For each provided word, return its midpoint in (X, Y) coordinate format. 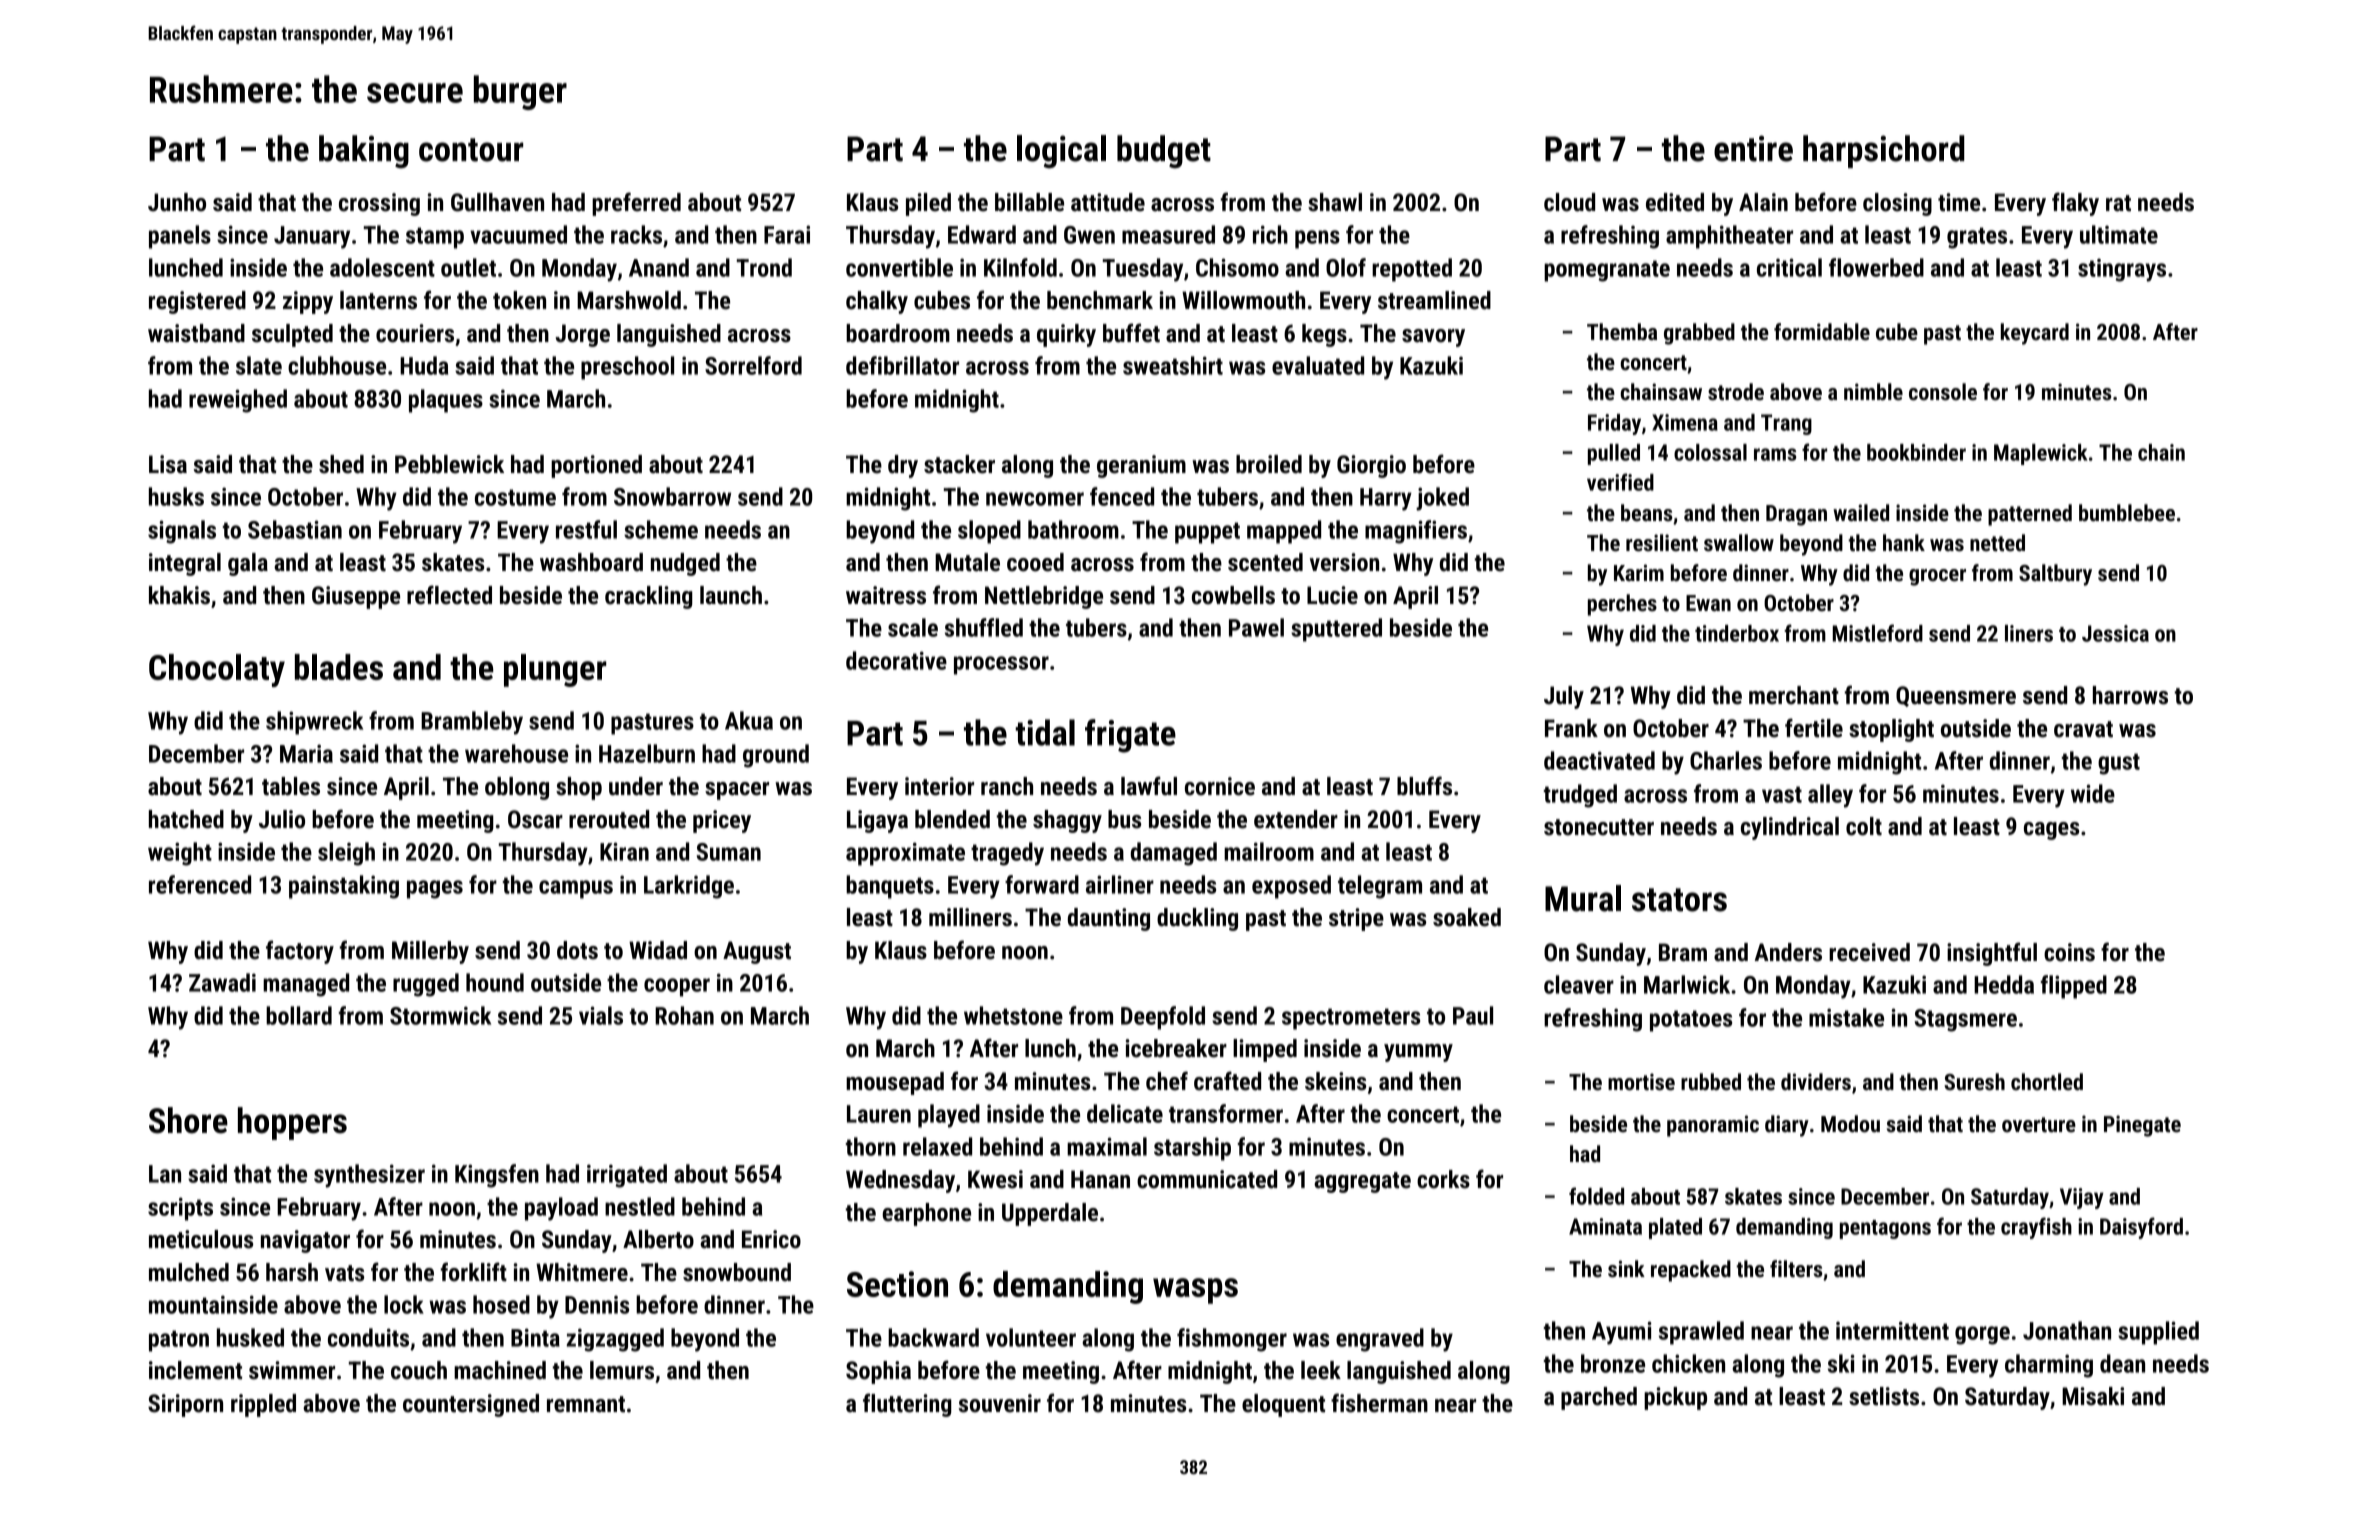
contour (471, 150)
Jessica (2115, 633)
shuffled (984, 627)
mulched (189, 1272)
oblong (517, 788)
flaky (2075, 204)
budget (1164, 152)
